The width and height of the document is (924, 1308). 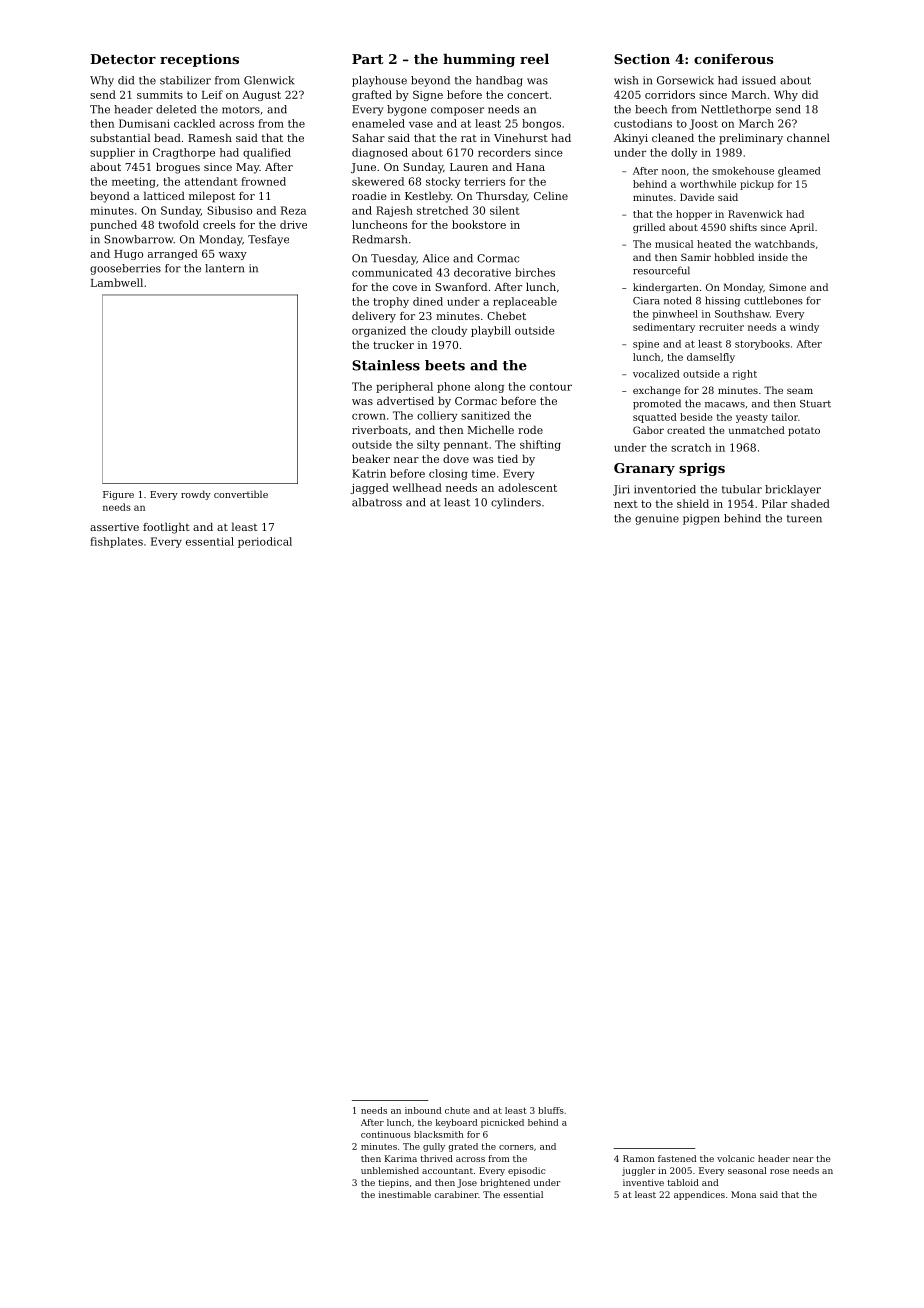 I want to click on chute, so click(x=457, y=1110).
